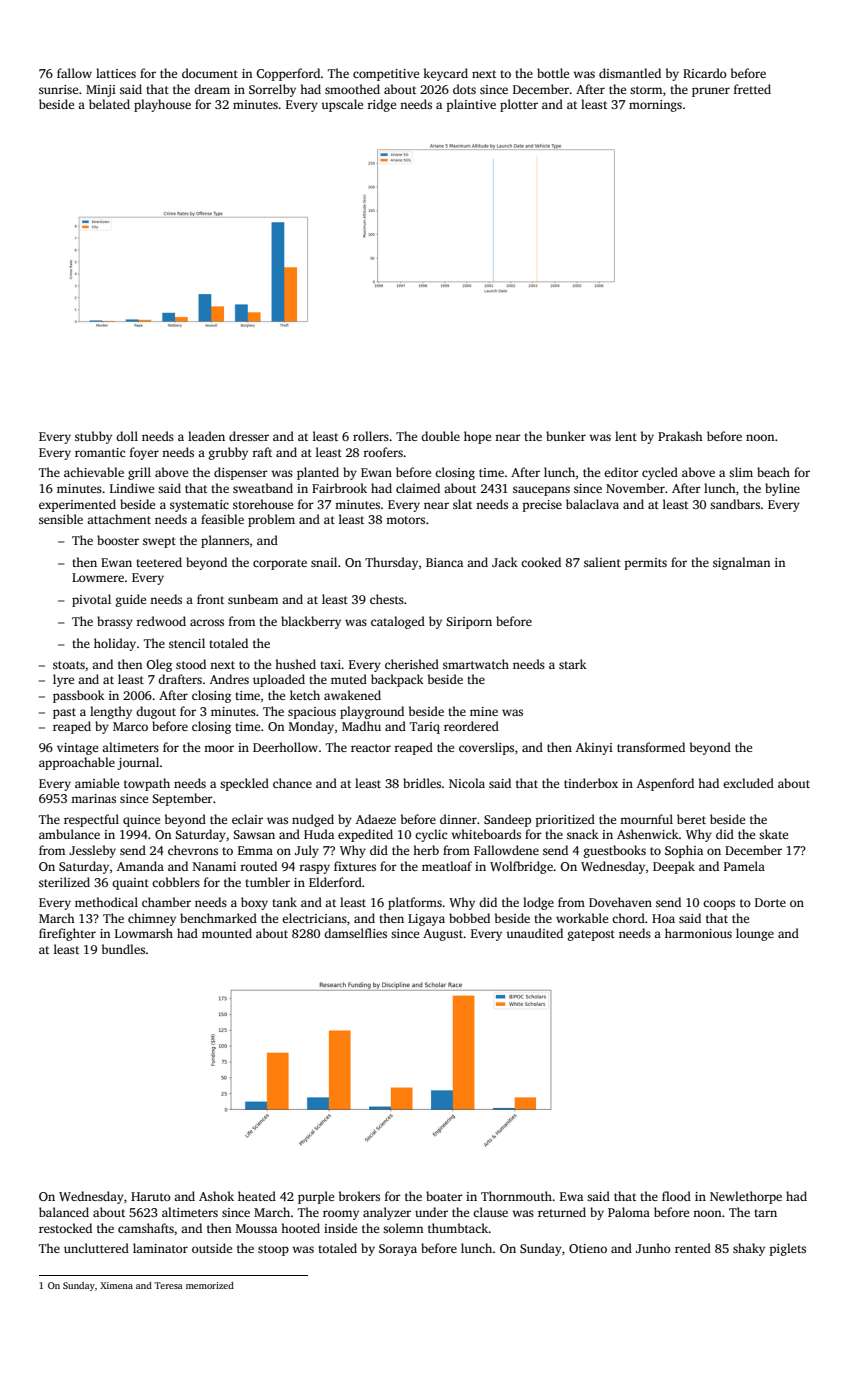 This screenshot has width=849, height=1400. Describe the element at coordinates (61, 519) in the screenshot. I see `sensible` at that location.
